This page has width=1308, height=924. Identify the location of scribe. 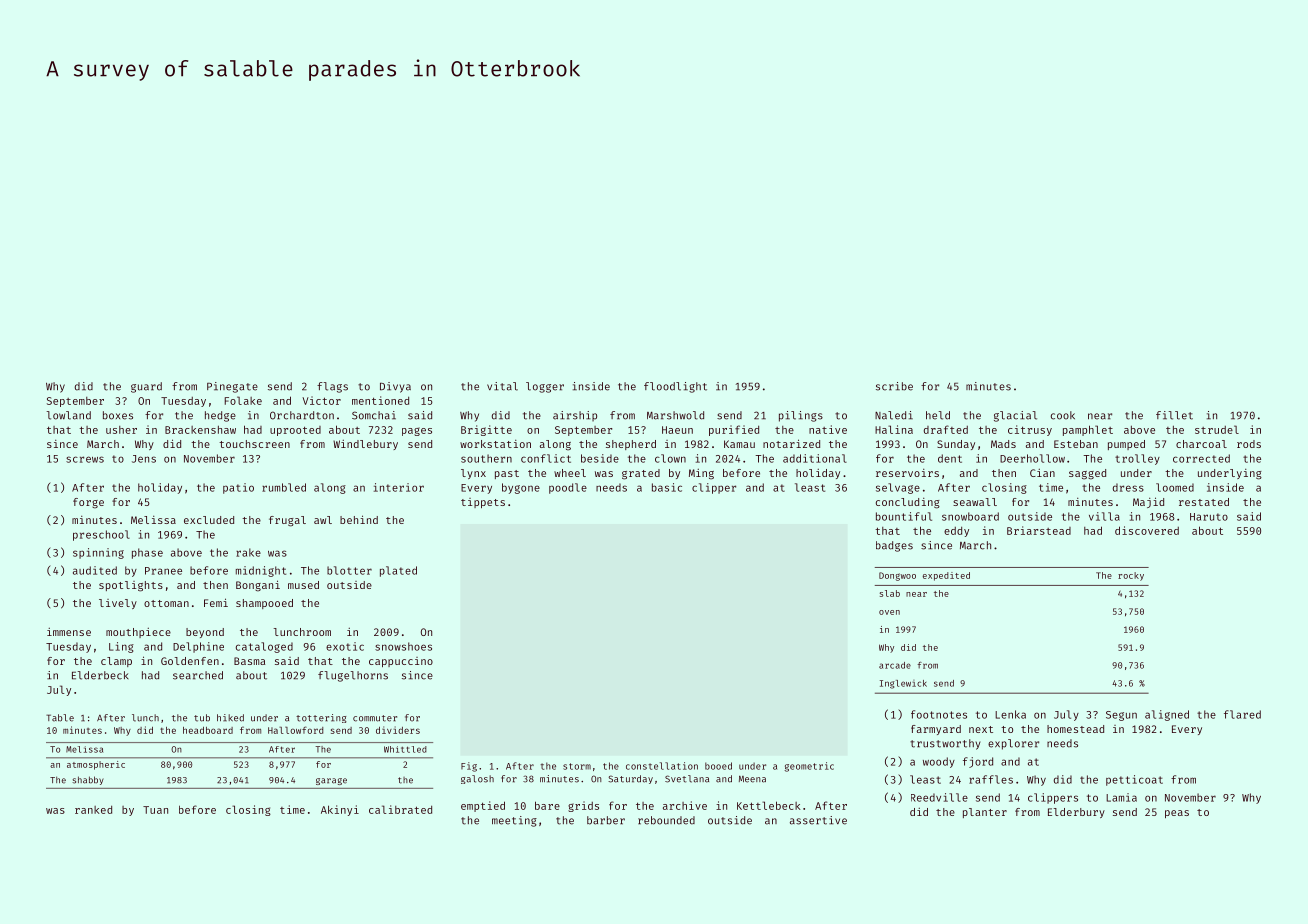
(894, 386).
